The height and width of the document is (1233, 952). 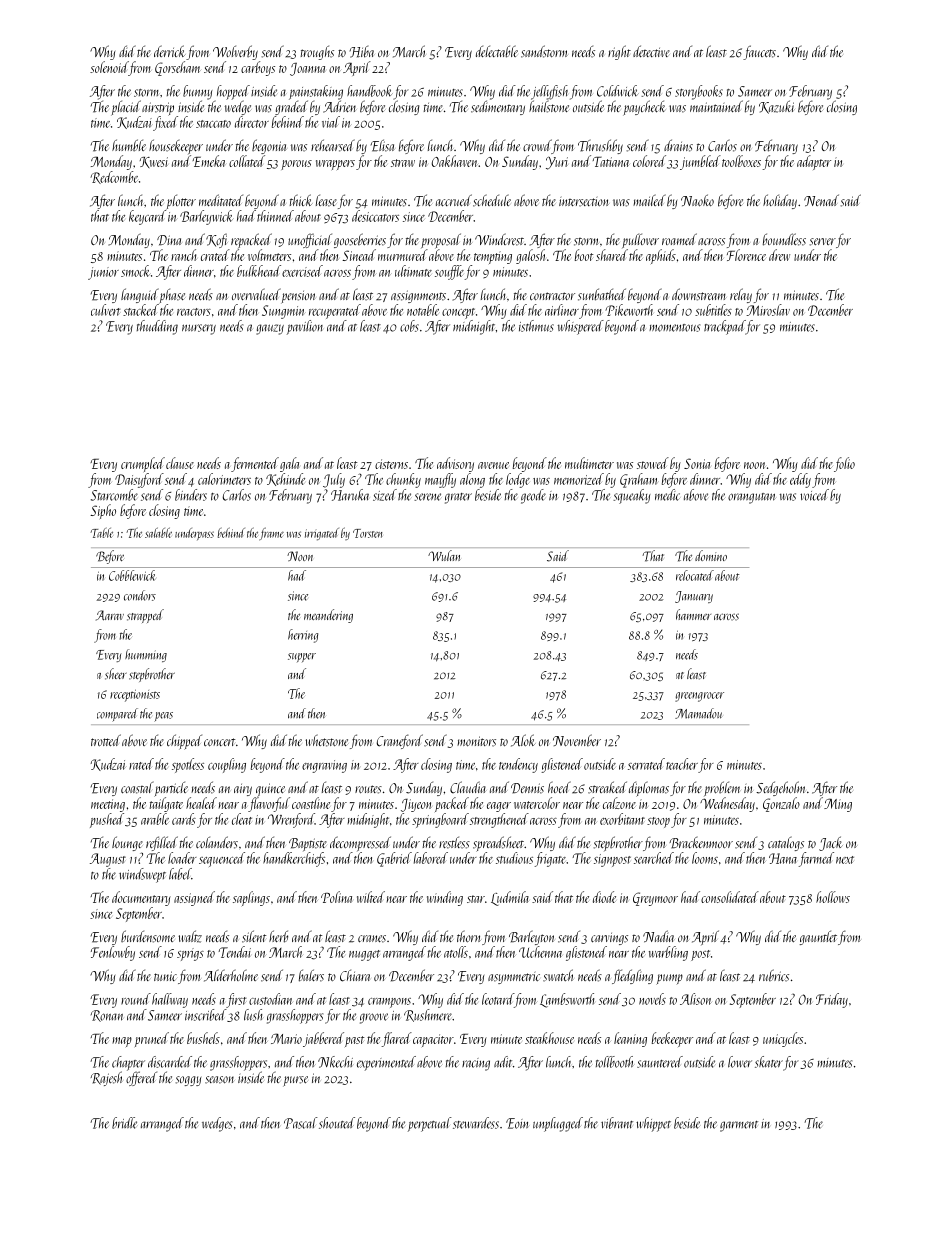 I want to click on cisterns, so click(x=391, y=464).
